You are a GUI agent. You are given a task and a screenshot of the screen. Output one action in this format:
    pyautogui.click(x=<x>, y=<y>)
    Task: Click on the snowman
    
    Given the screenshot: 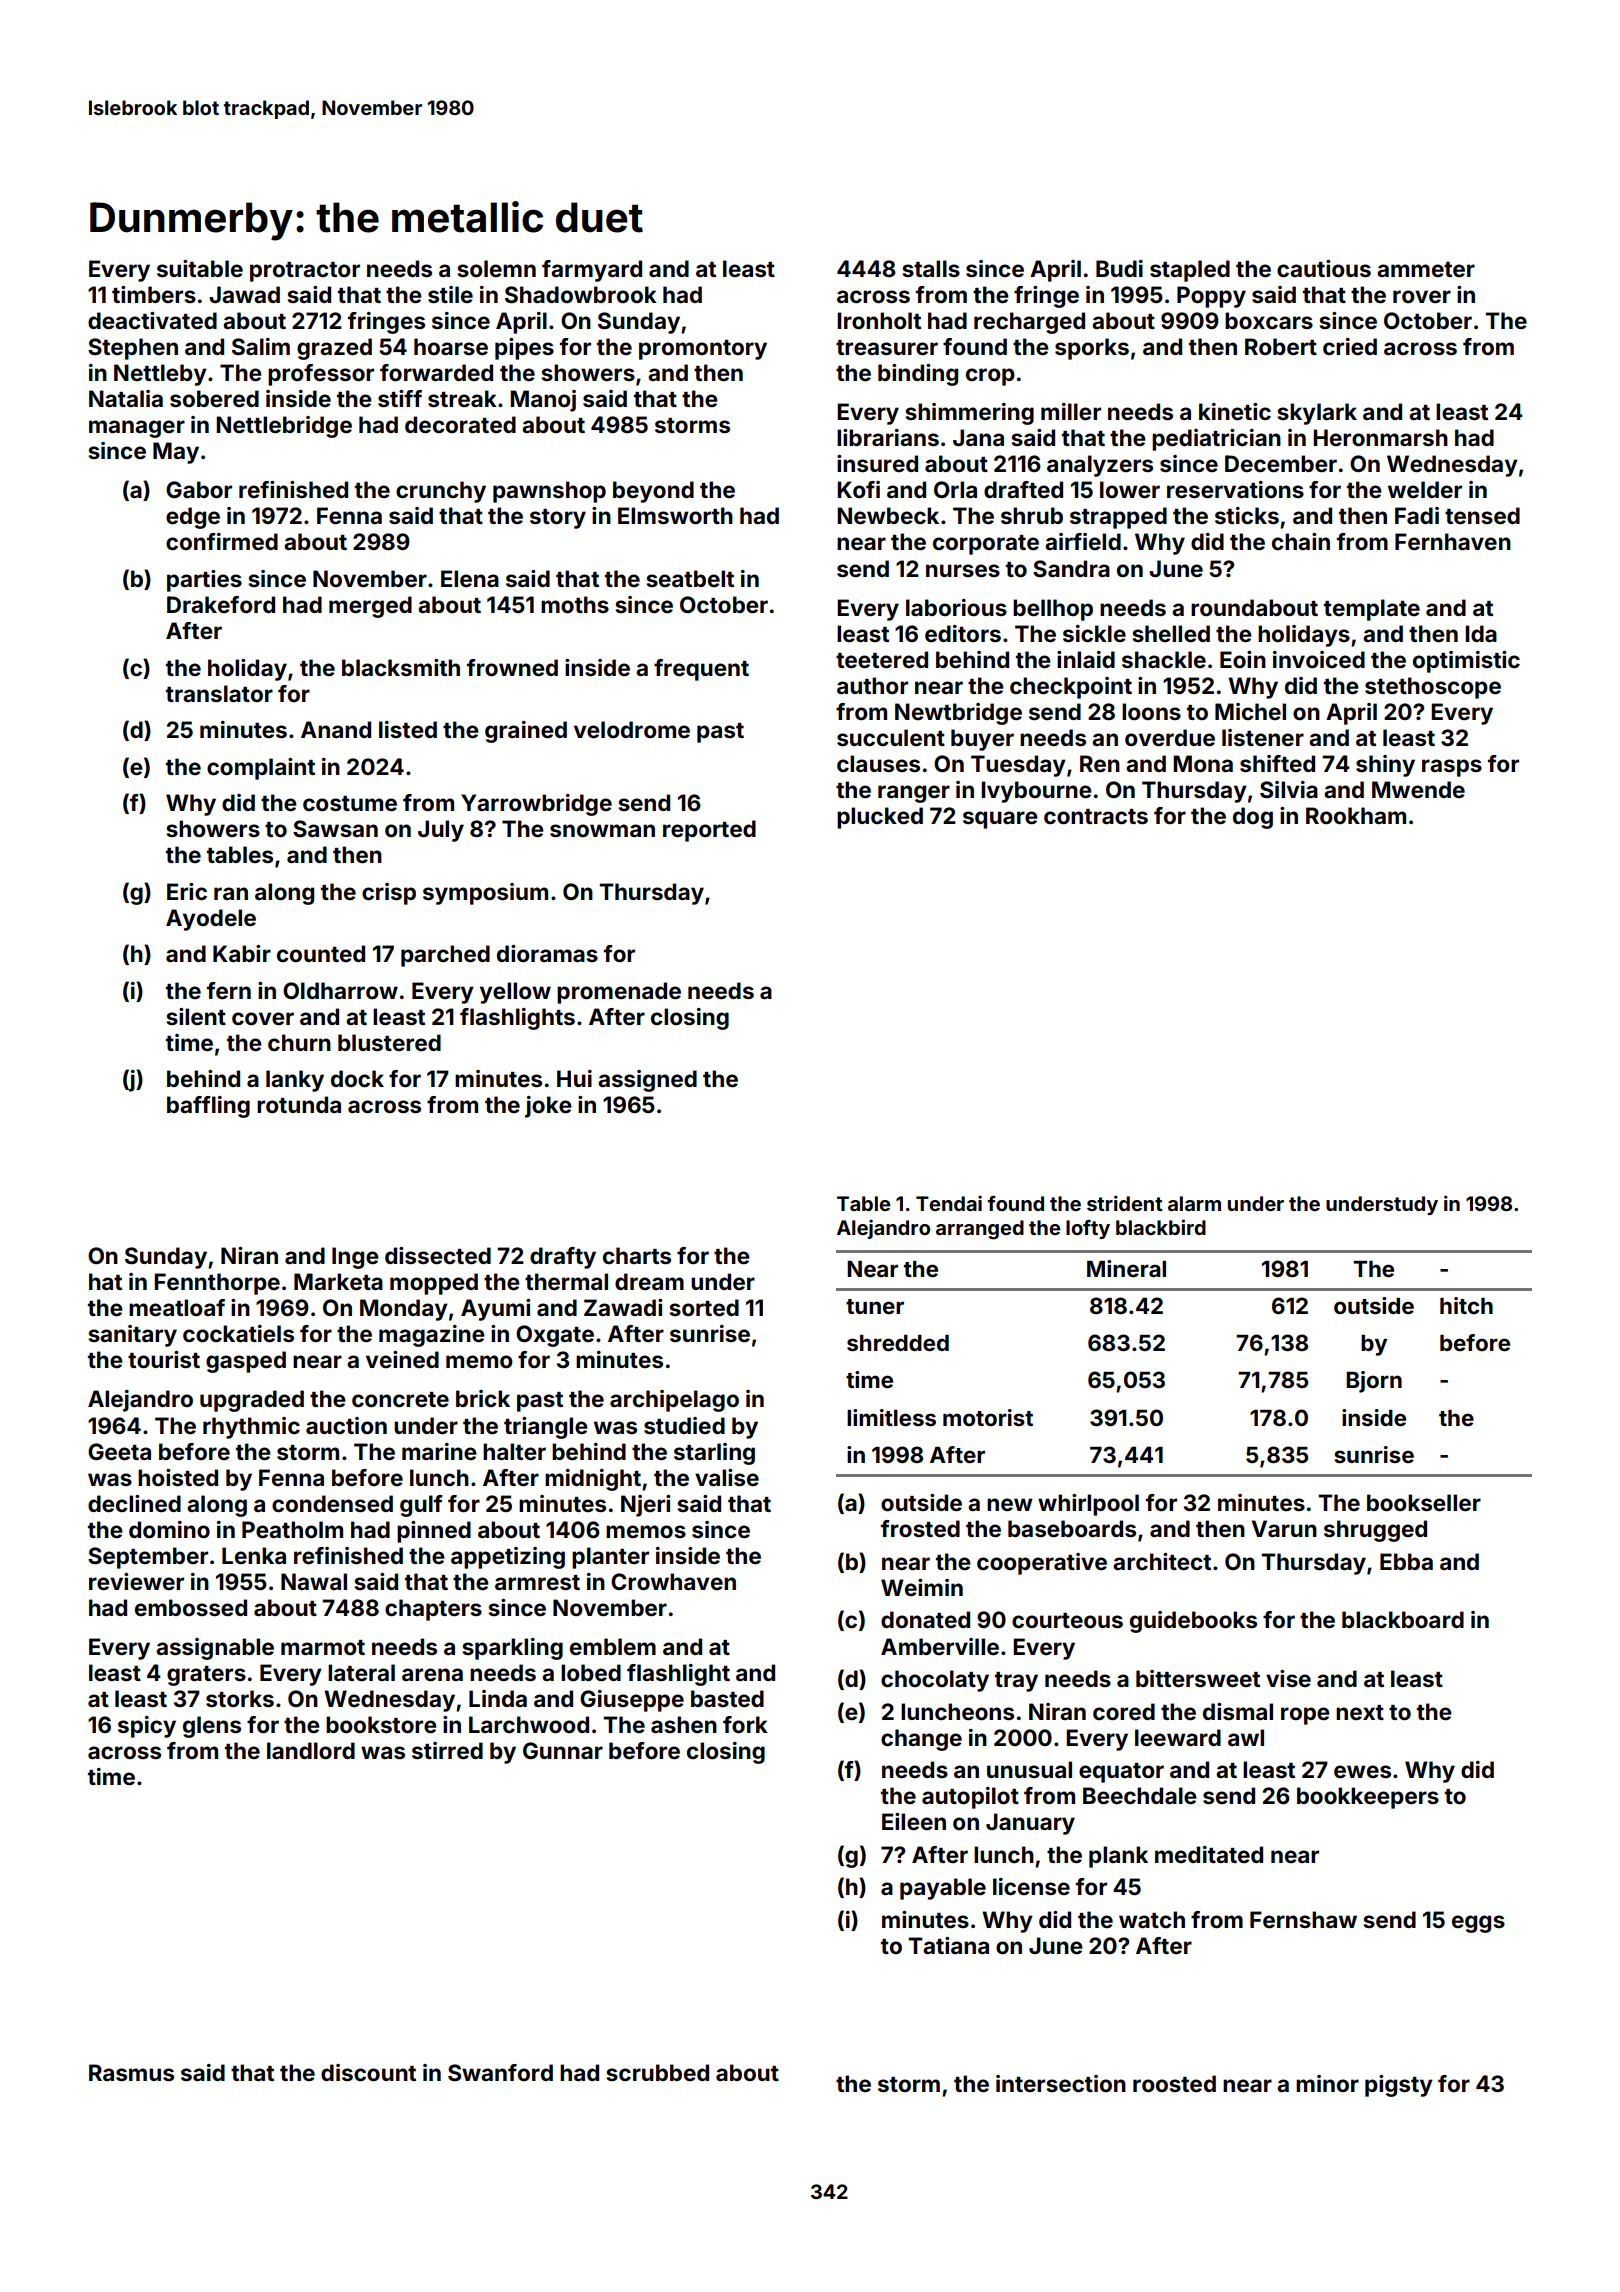 What is the action you would take?
    pyautogui.click(x=602, y=830)
